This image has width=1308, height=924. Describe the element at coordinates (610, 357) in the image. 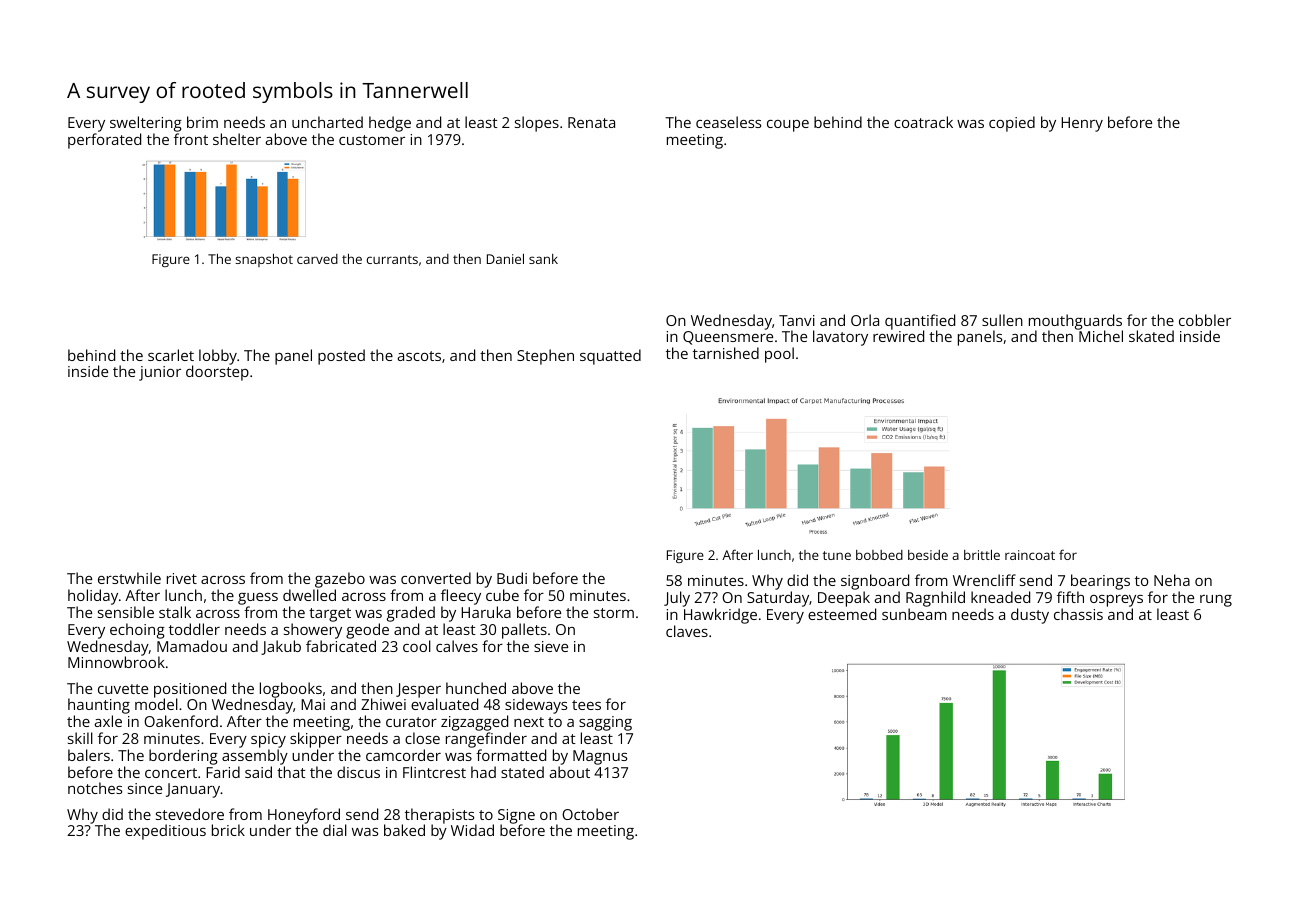

I see `squatted` at that location.
